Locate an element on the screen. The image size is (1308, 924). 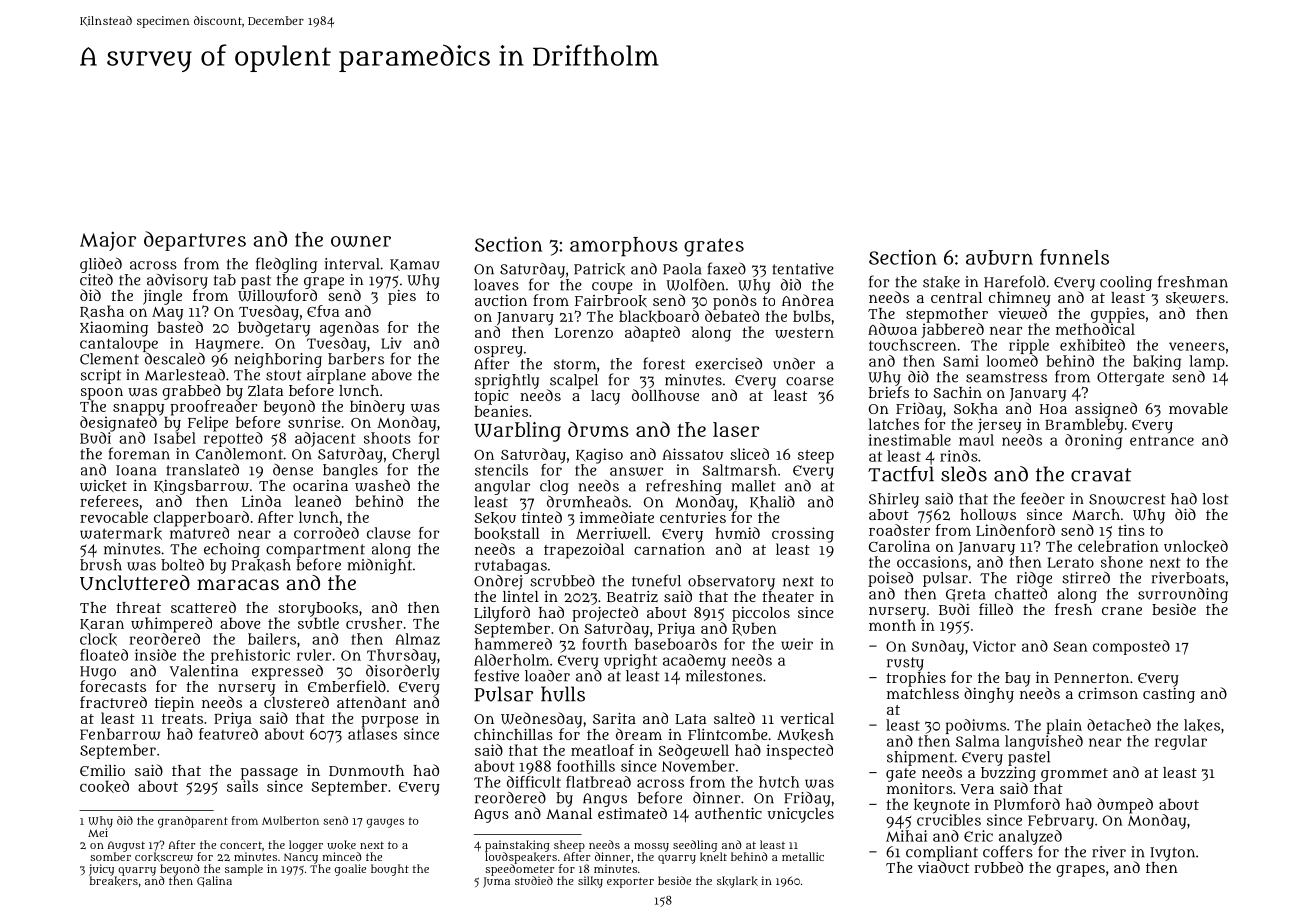
viaduct is located at coordinates (943, 867).
